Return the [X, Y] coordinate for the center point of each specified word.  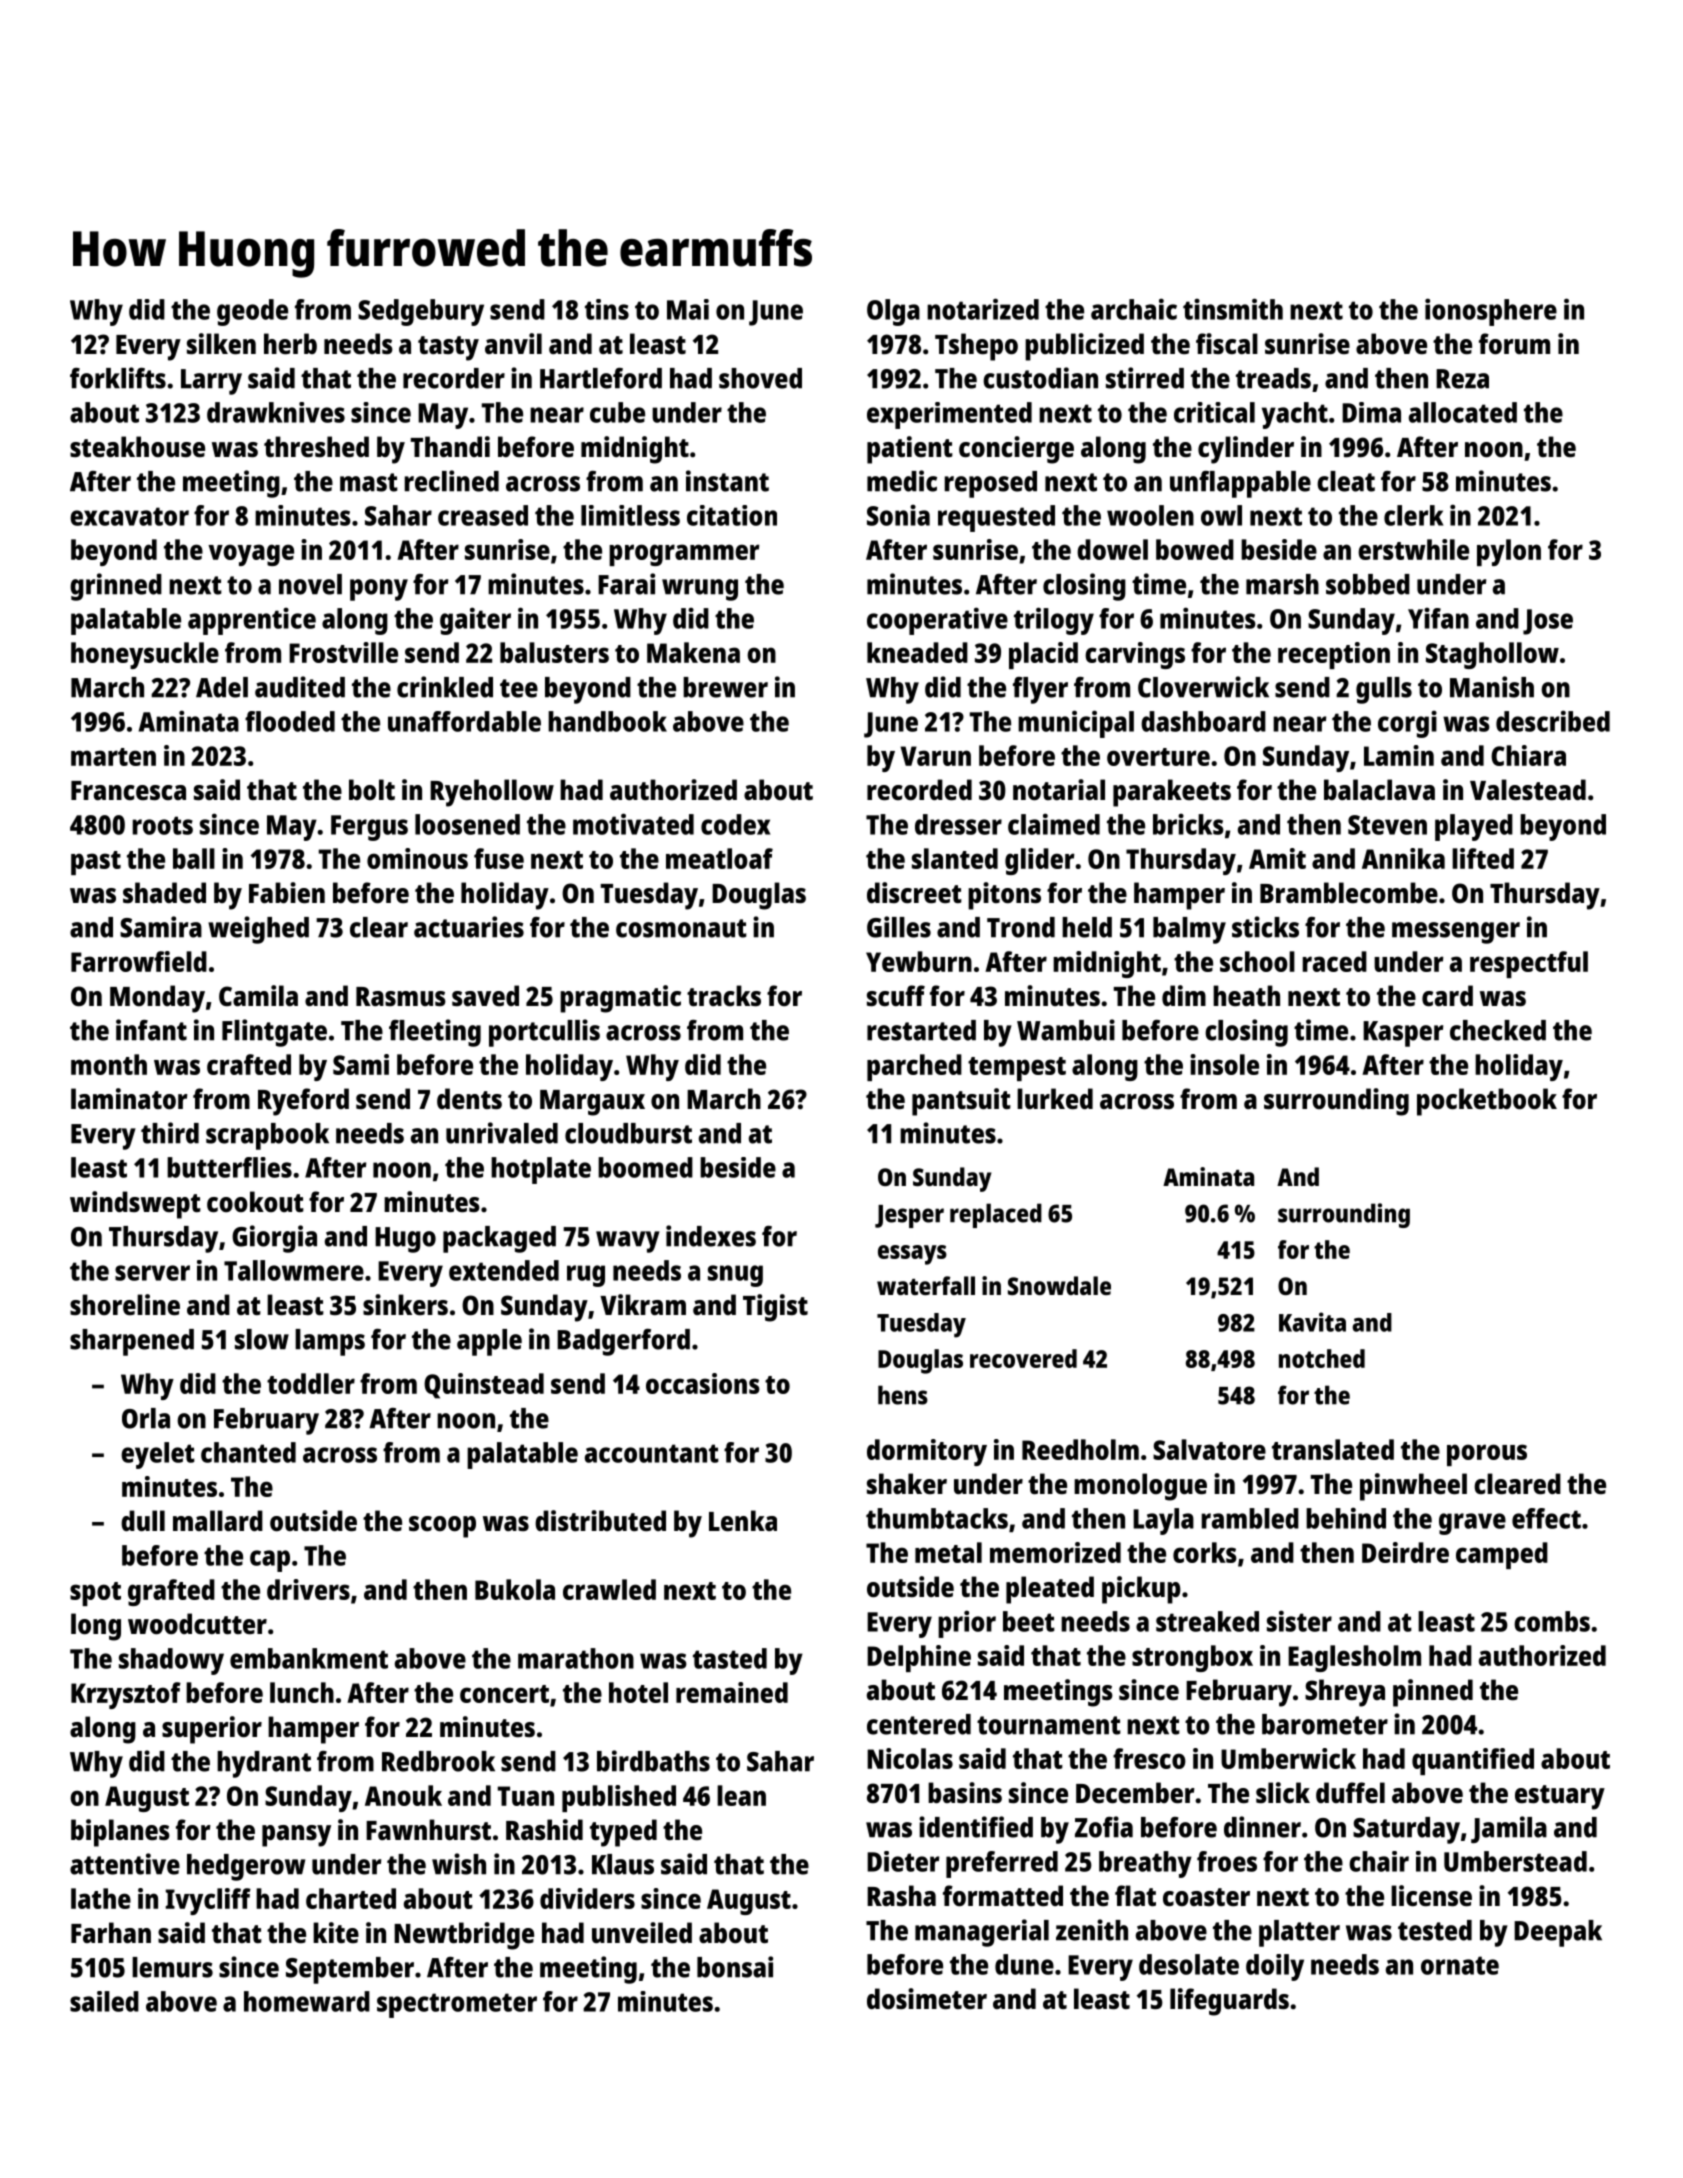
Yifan [1438, 618]
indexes [711, 1236]
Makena [693, 652]
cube [617, 412]
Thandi [450, 446]
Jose [1548, 622]
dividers [587, 1898]
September [350, 1970]
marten [113, 757]
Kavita [1312, 1322]
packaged [499, 1239]
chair [1379, 1861]
